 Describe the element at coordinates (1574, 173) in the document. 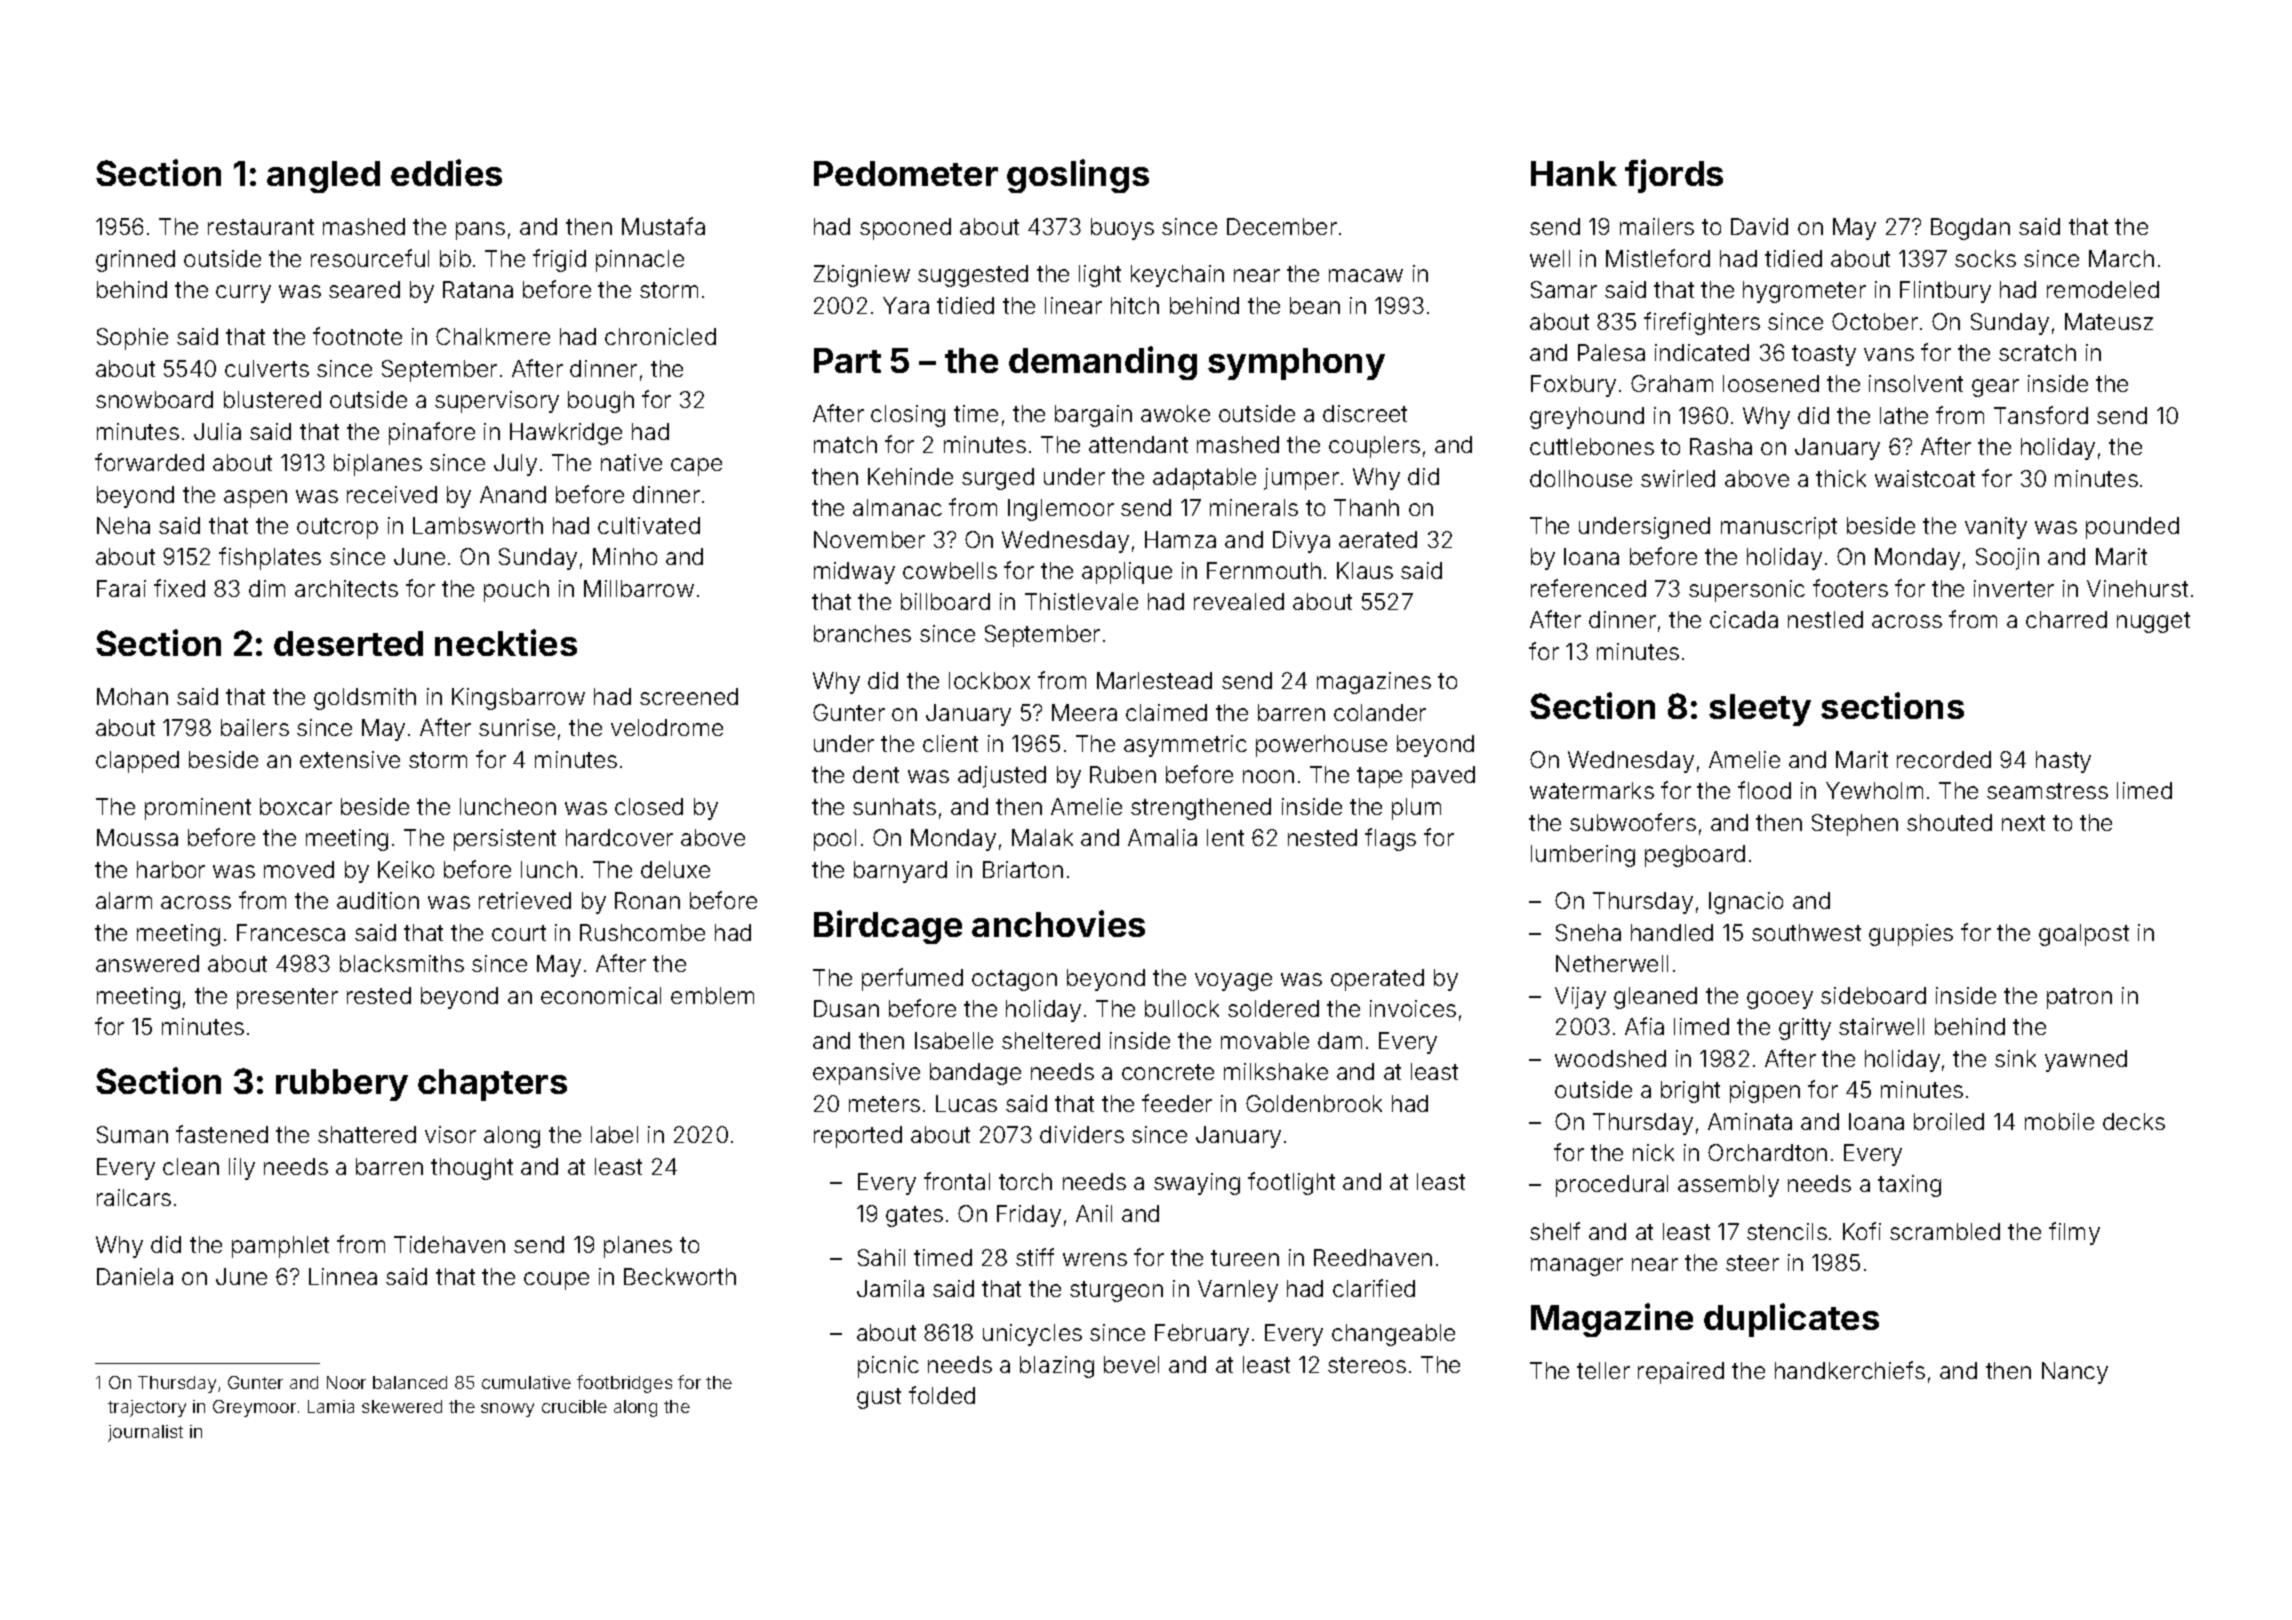

I see `Hank` at that location.
